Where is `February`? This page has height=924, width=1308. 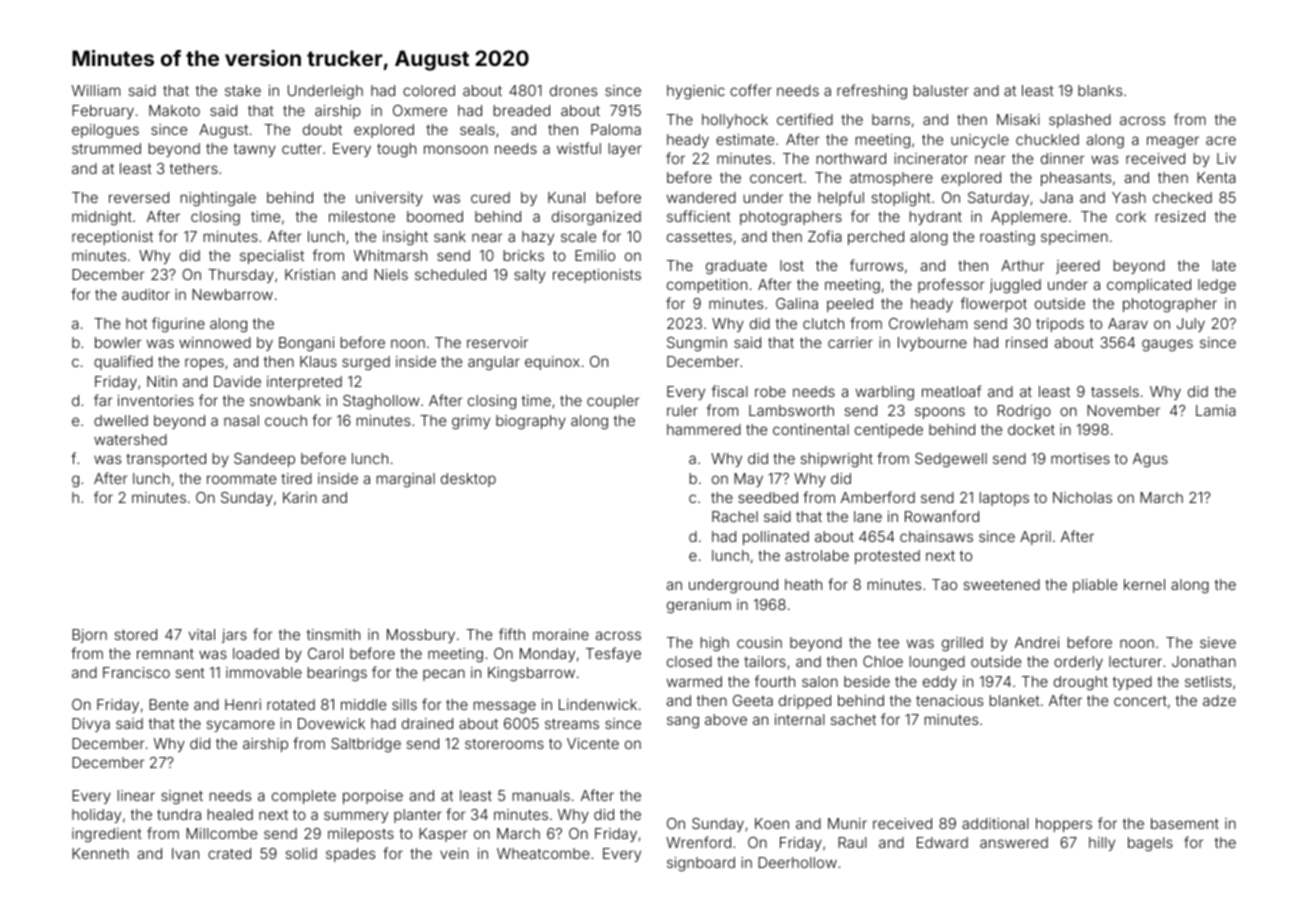
February is located at coordinates (103, 112).
